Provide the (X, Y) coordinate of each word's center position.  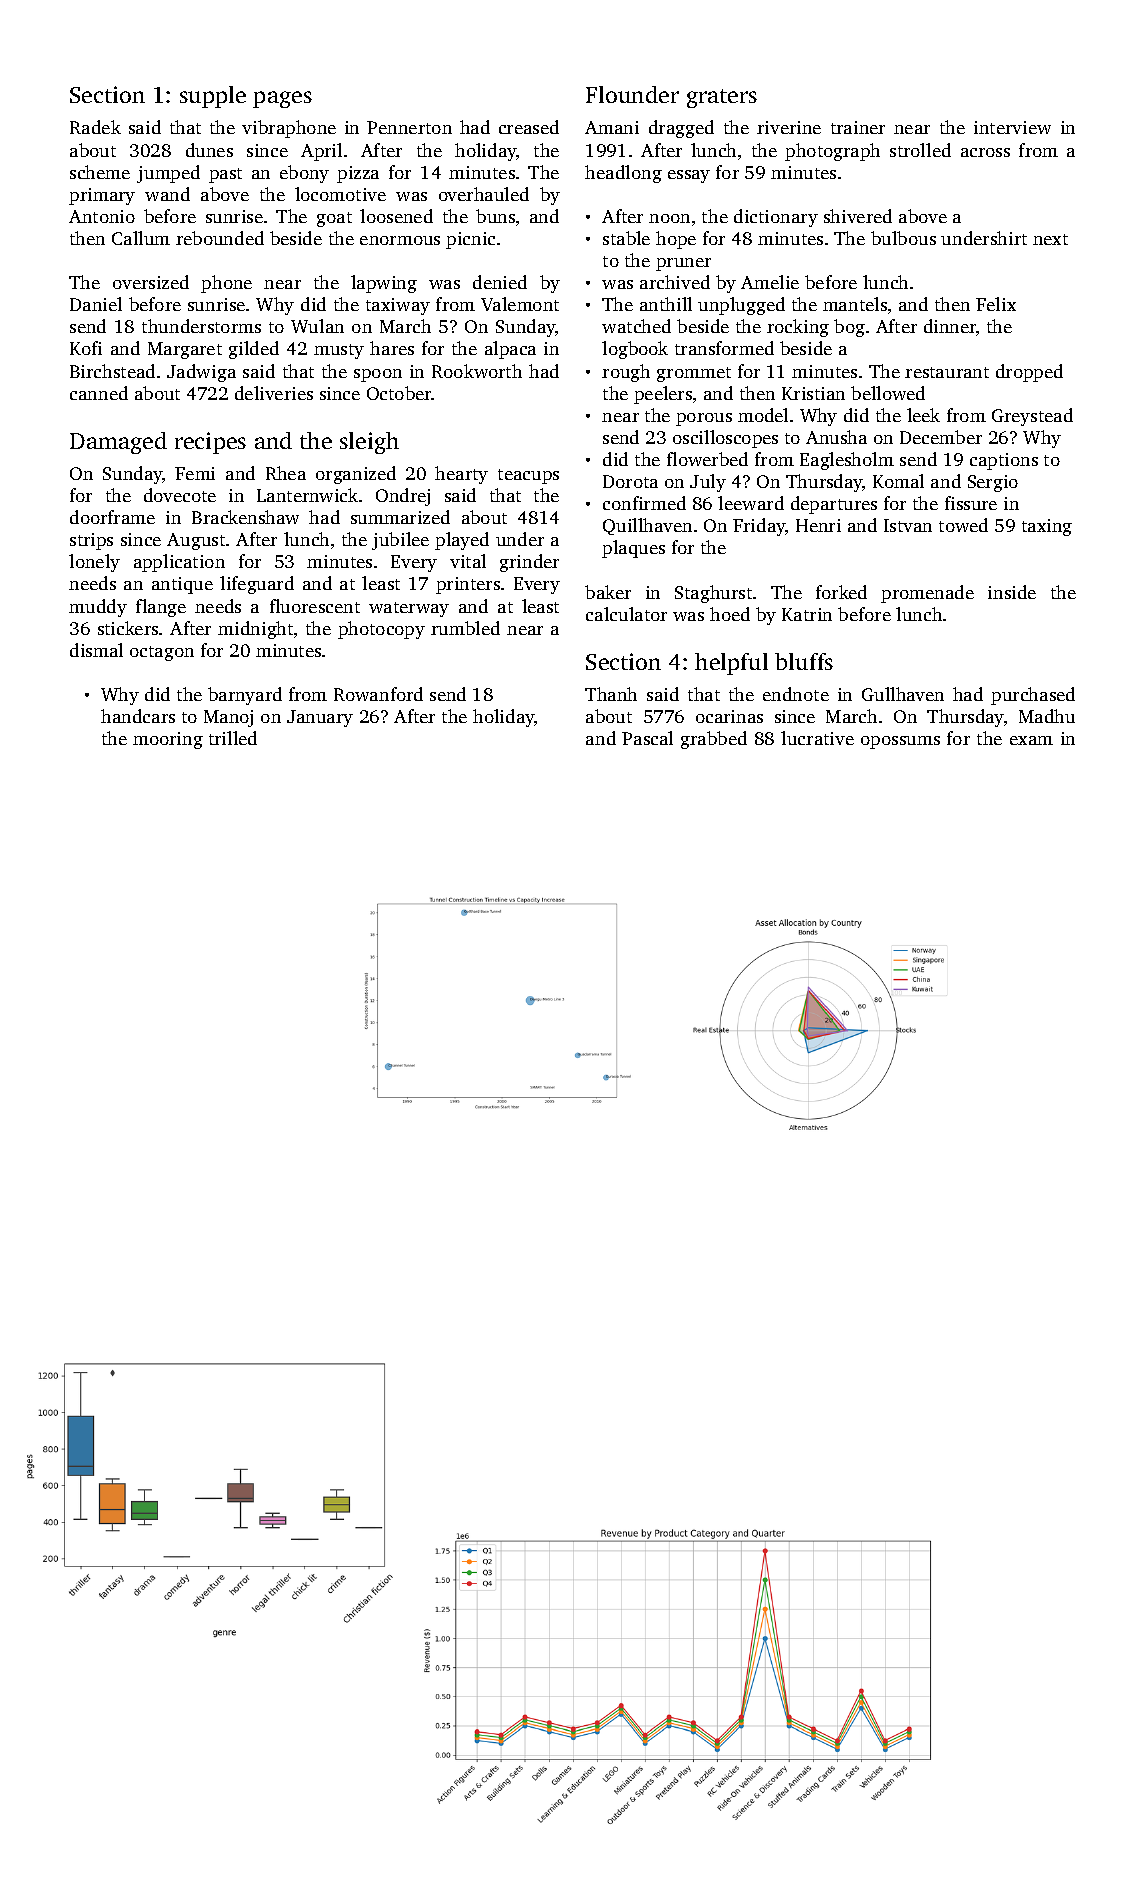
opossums (900, 742)
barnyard (245, 696)
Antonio (102, 216)
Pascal (647, 738)
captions (1004, 461)
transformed (724, 348)
